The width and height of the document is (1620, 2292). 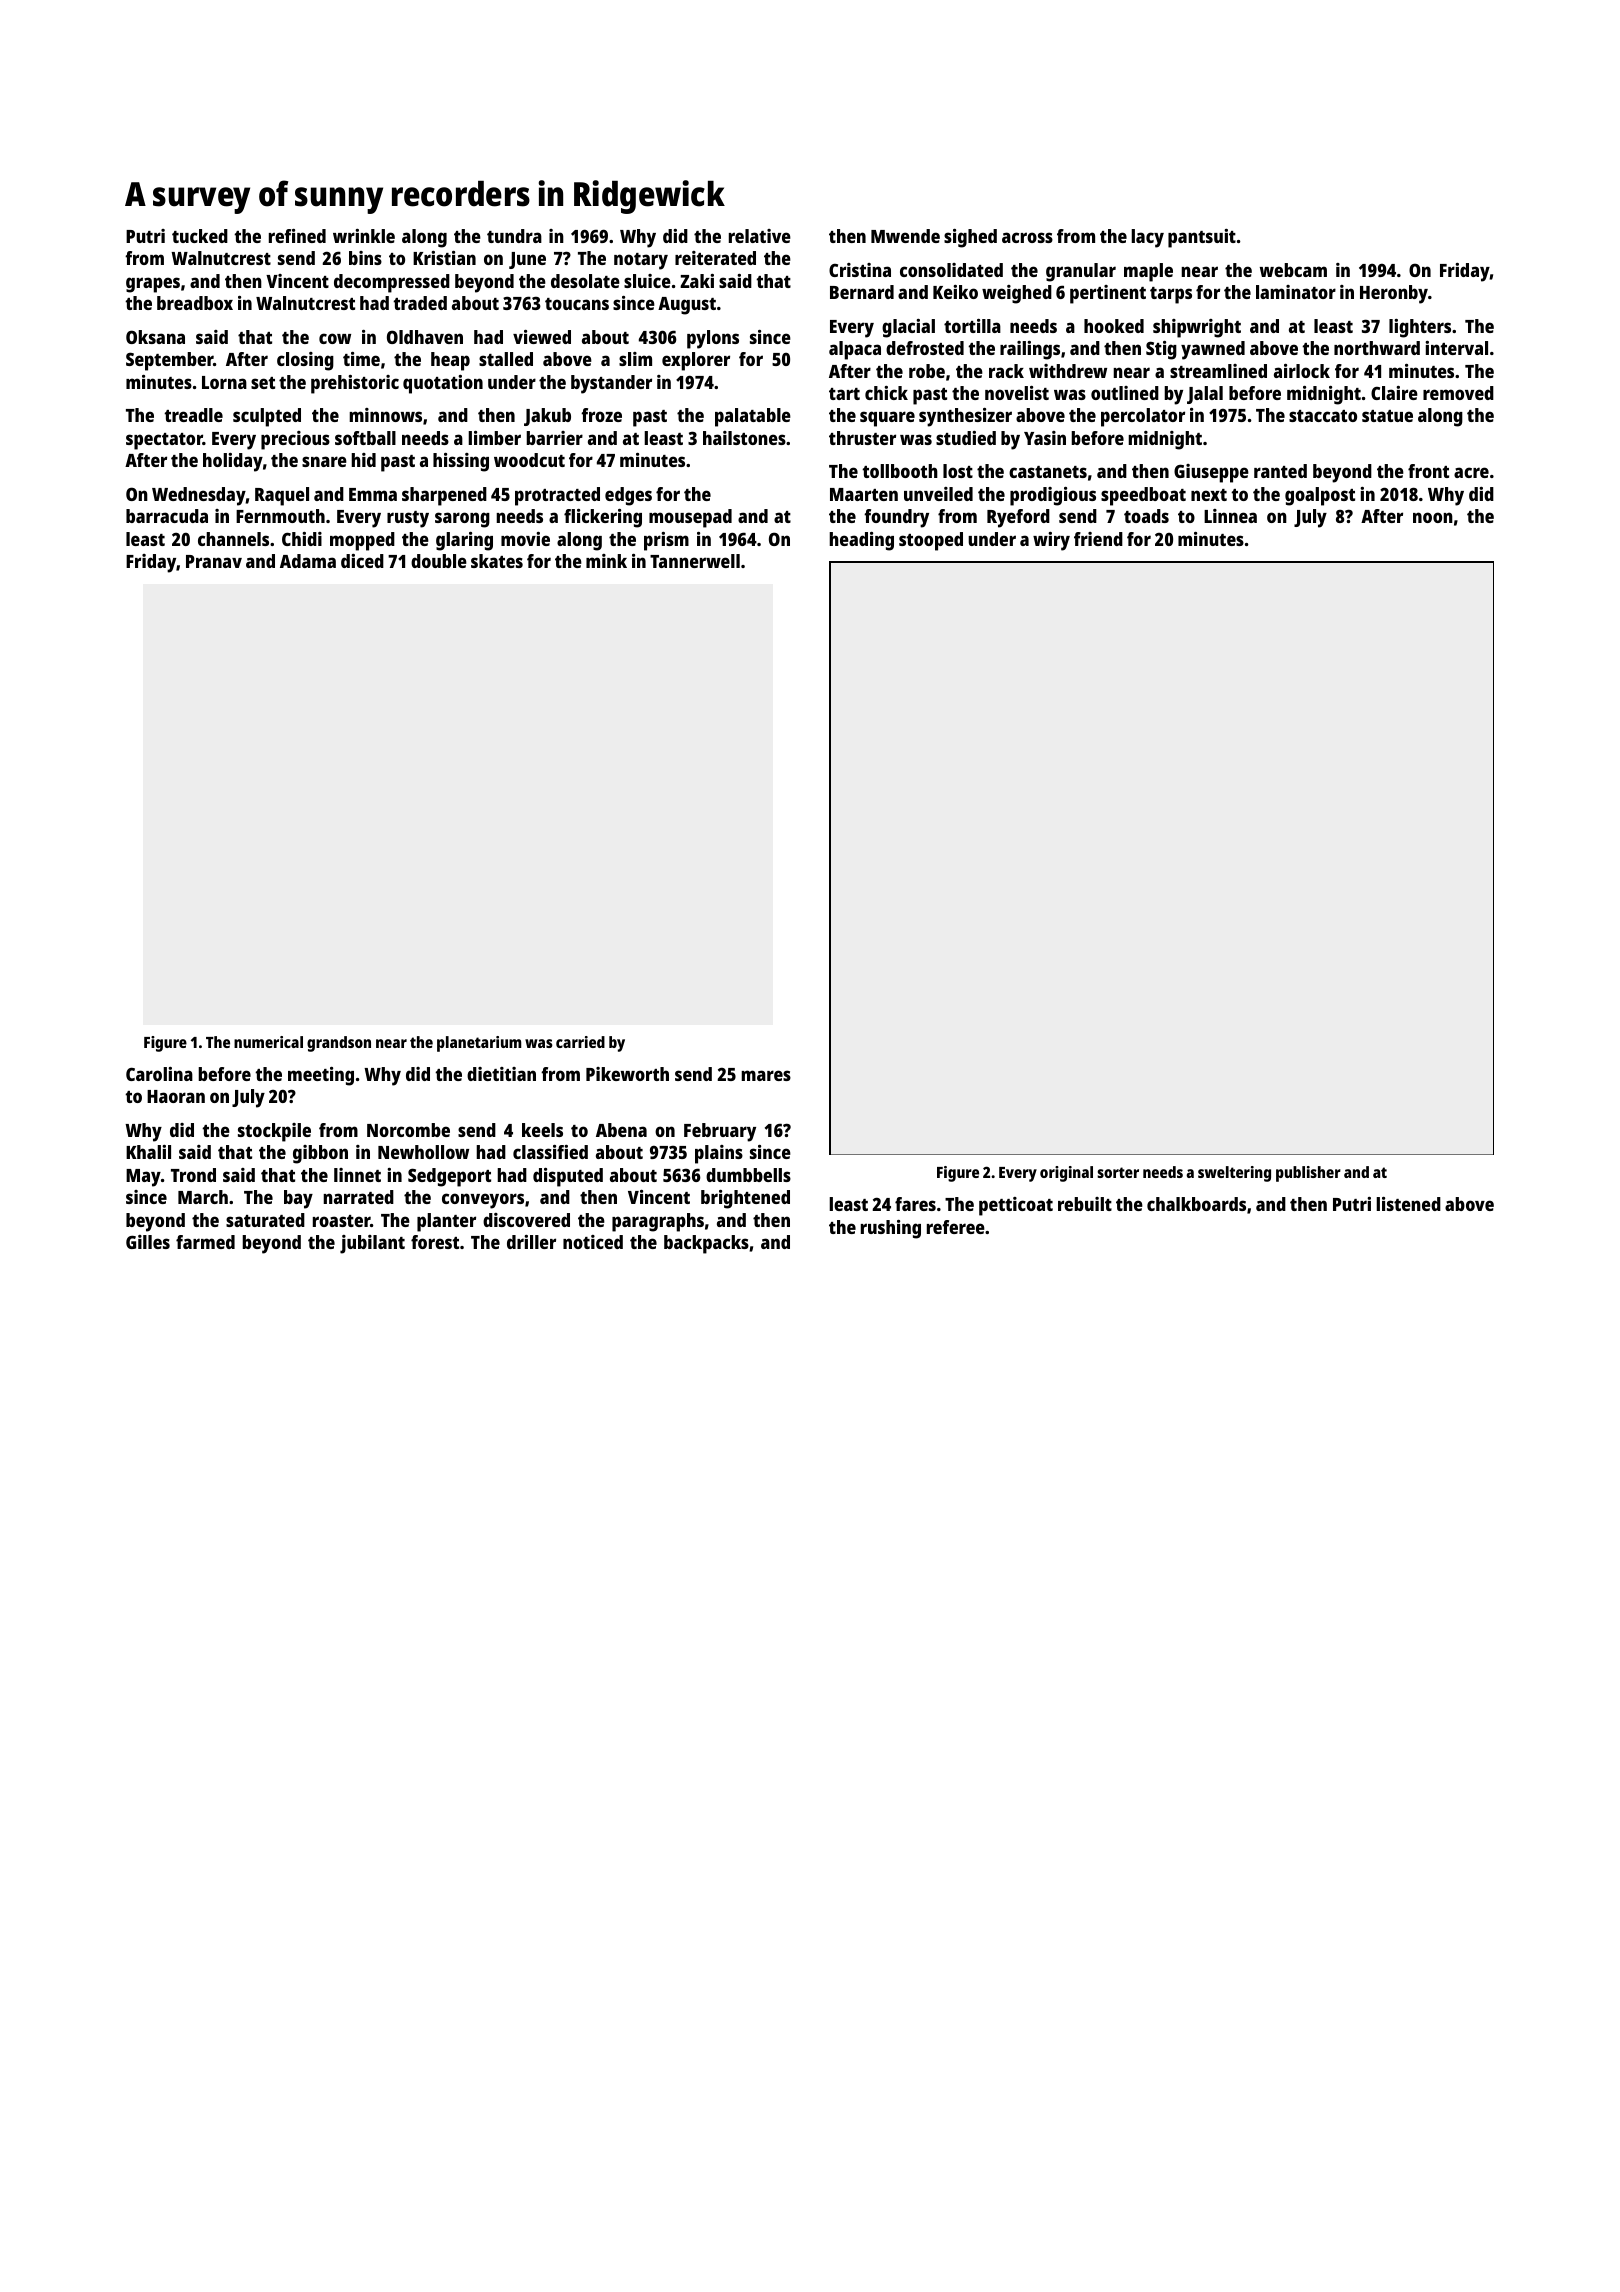 What do you see at coordinates (905, 236) in the document?
I see `Mwende` at bounding box center [905, 236].
